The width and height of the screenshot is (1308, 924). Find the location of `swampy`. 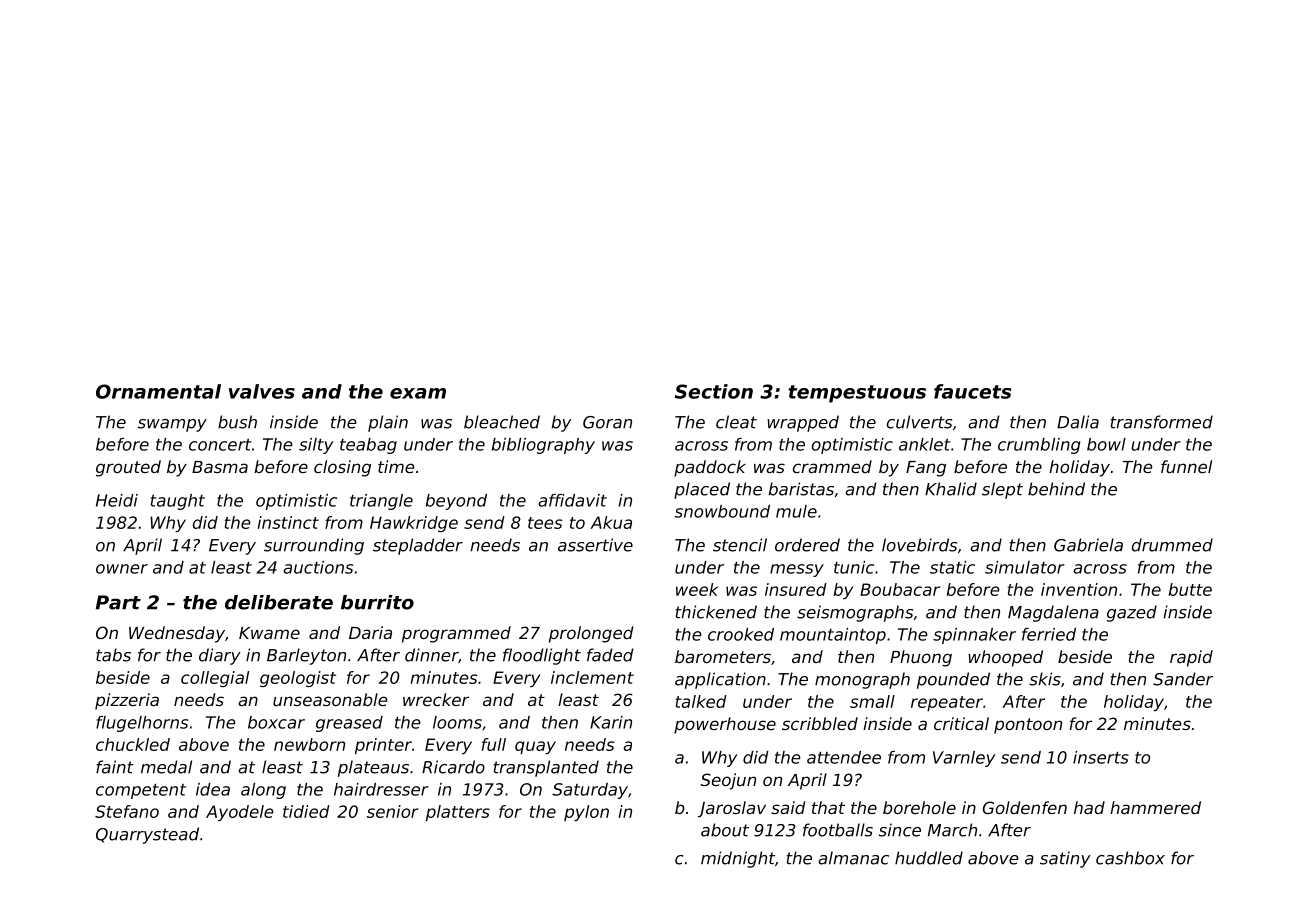

swampy is located at coordinates (172, 425).
